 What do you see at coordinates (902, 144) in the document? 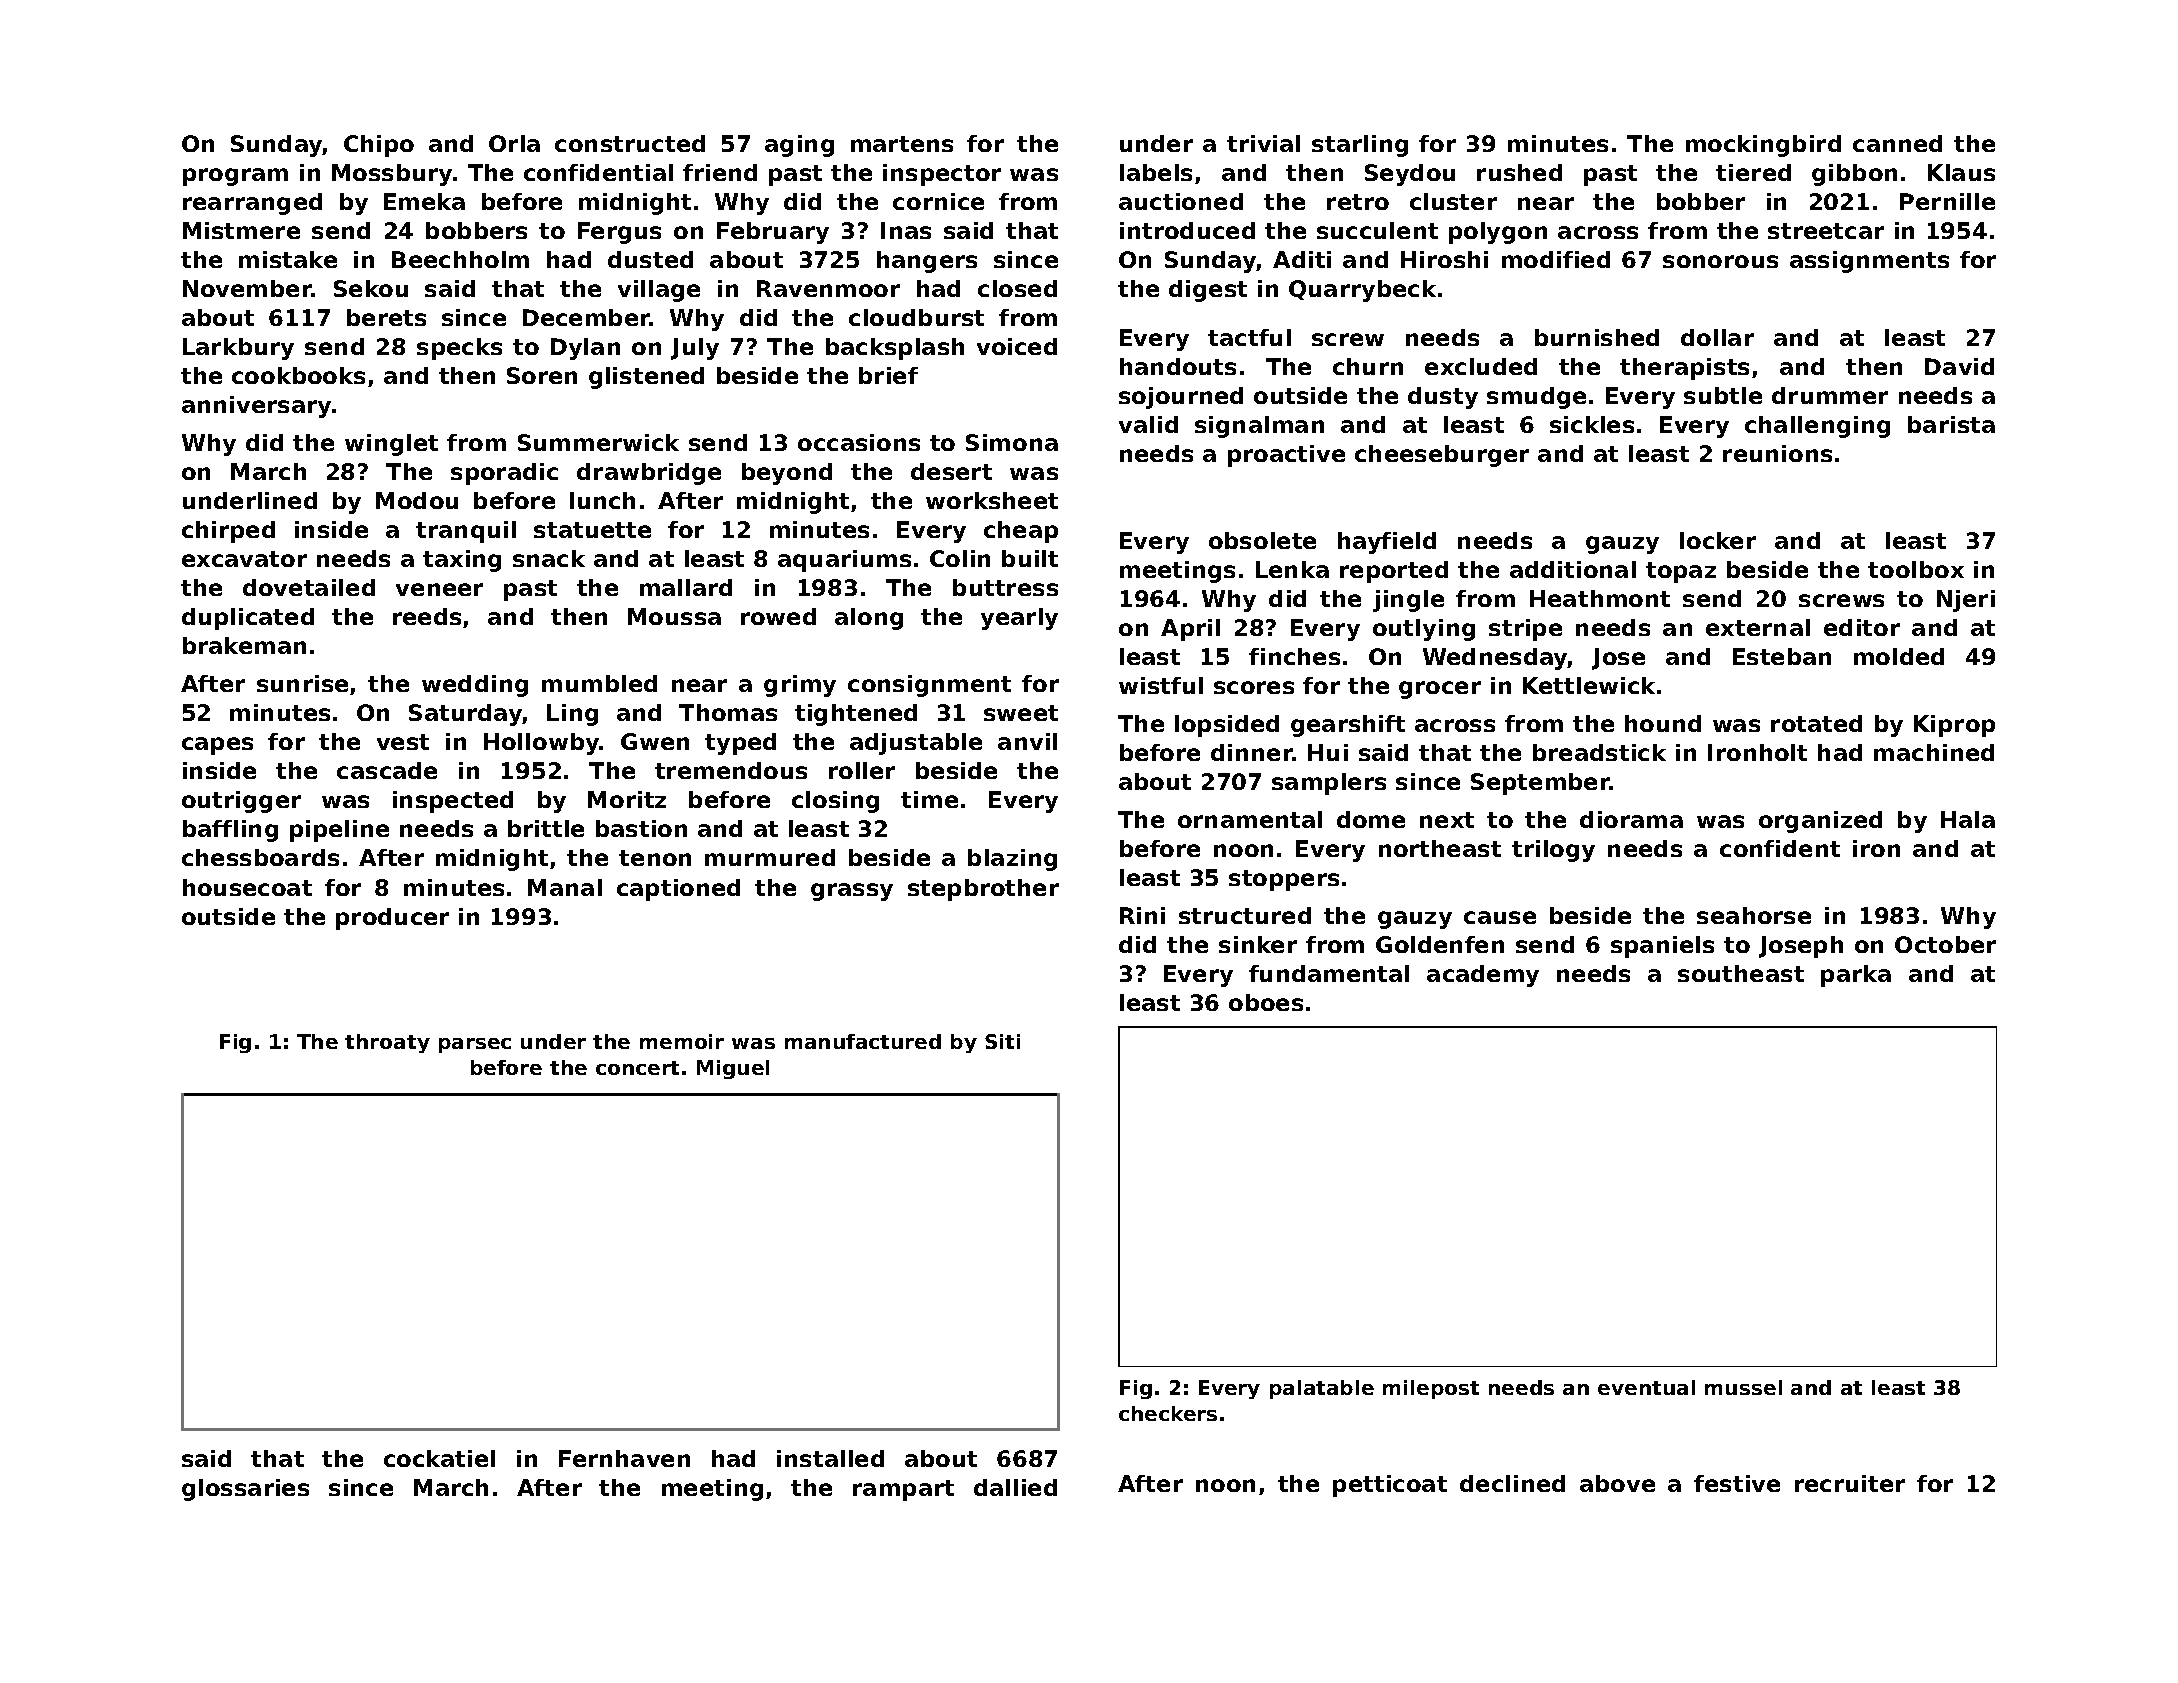
I see `martens` at bounding box center [902, 144].
